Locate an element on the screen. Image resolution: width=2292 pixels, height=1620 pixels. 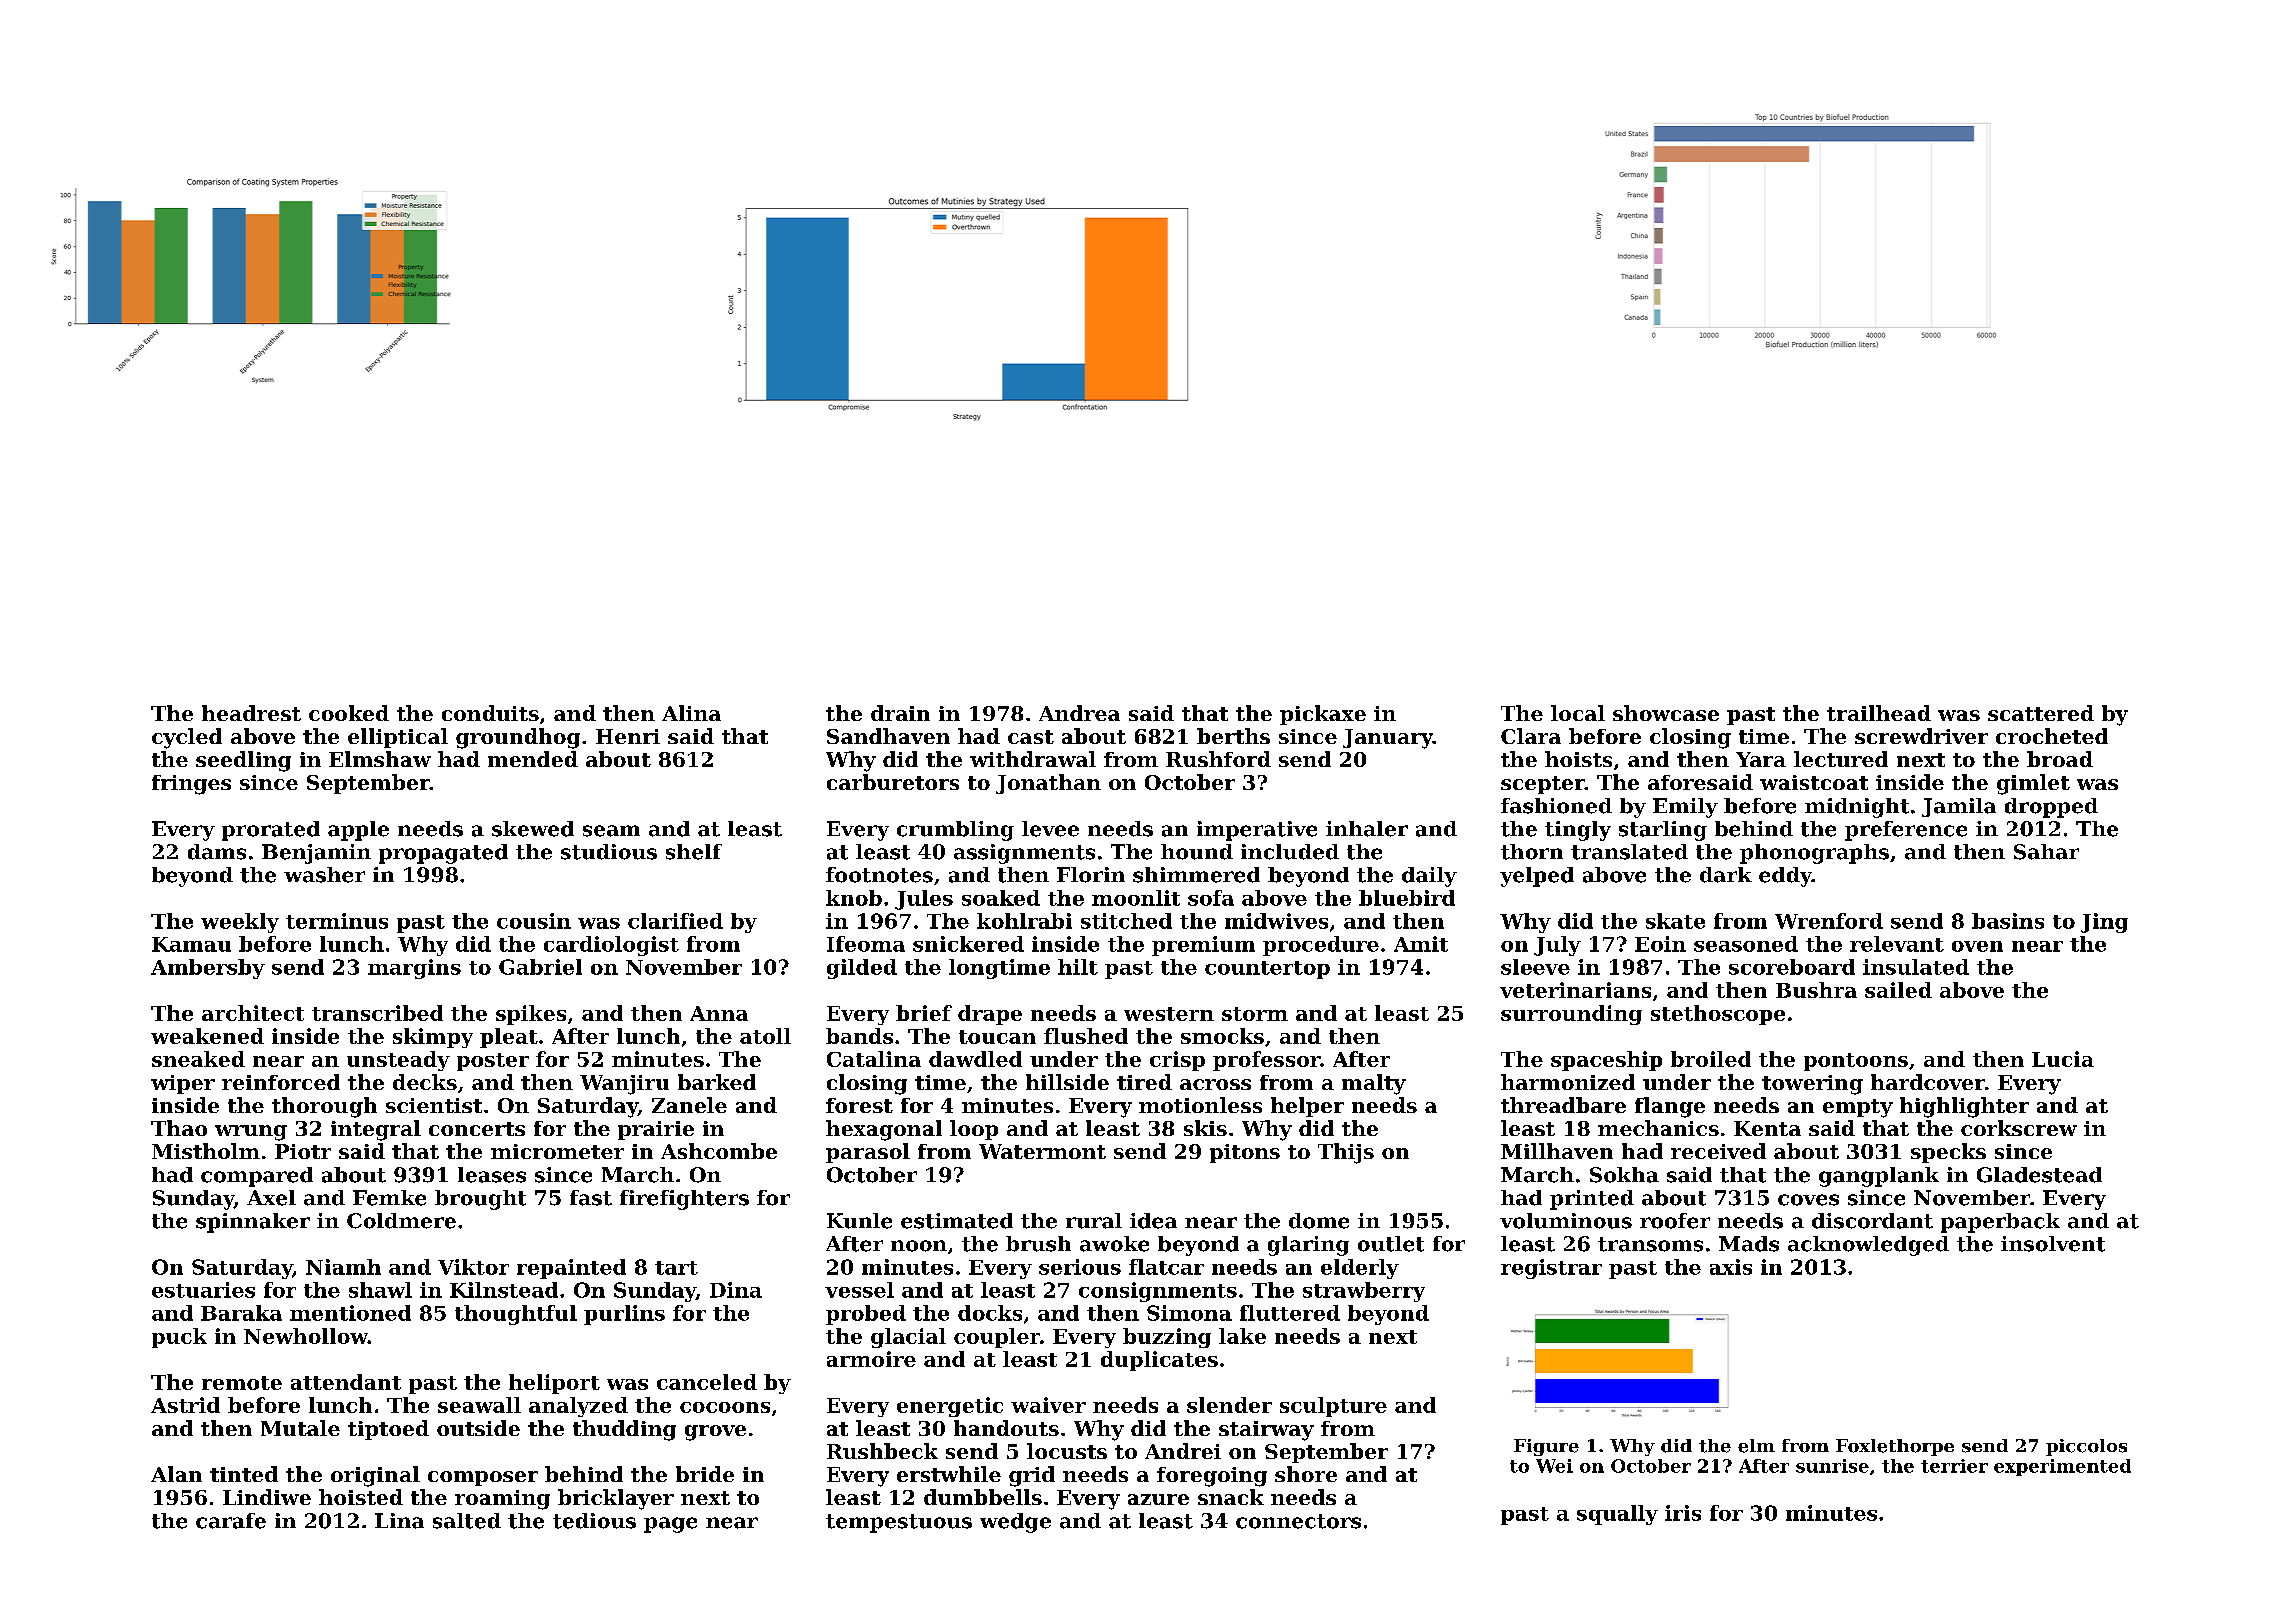
Andrea is located at coordinates (1079, 713).
